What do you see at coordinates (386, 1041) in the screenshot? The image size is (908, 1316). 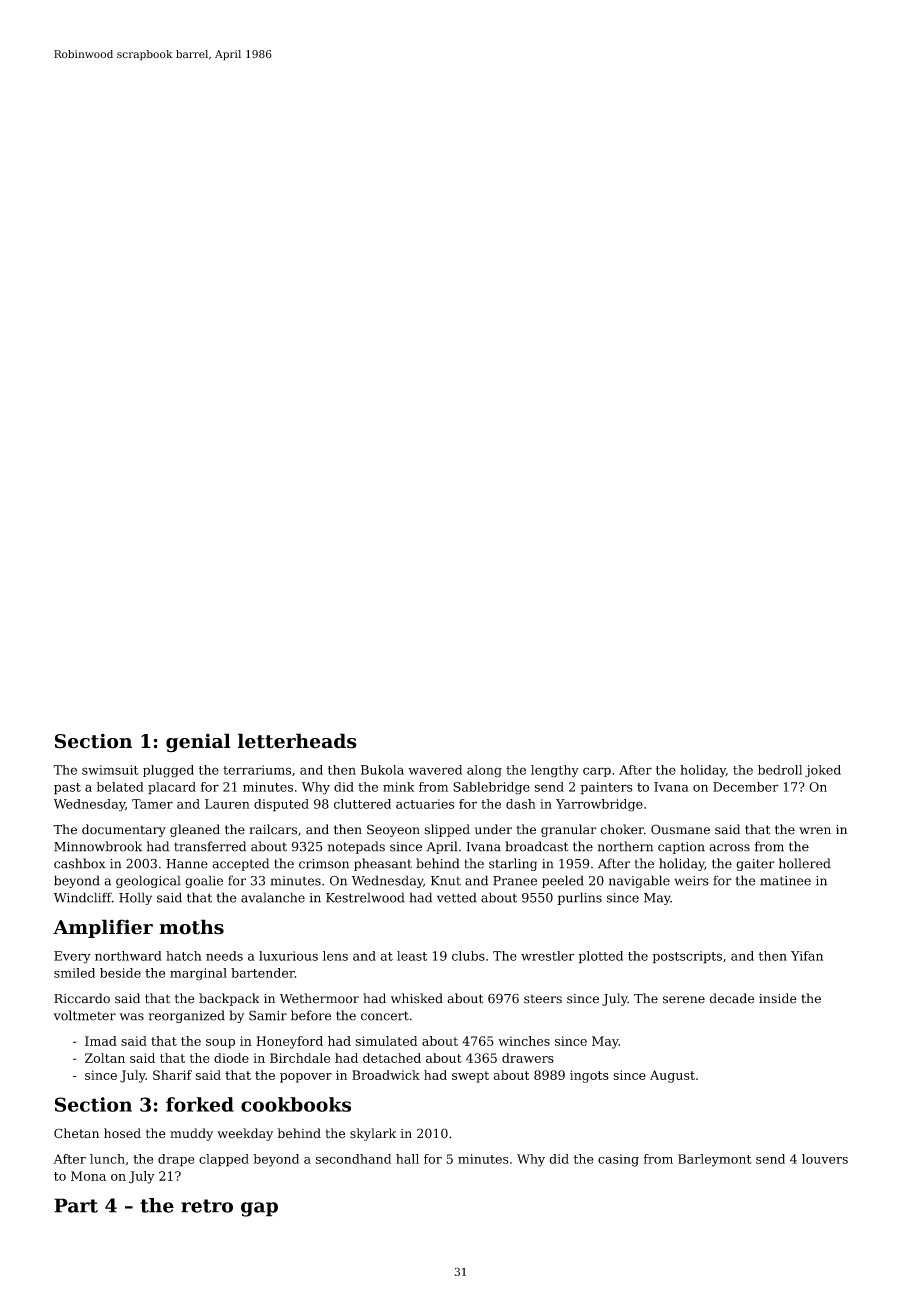 I see `simulated` at bounding box center [386, 1041].
